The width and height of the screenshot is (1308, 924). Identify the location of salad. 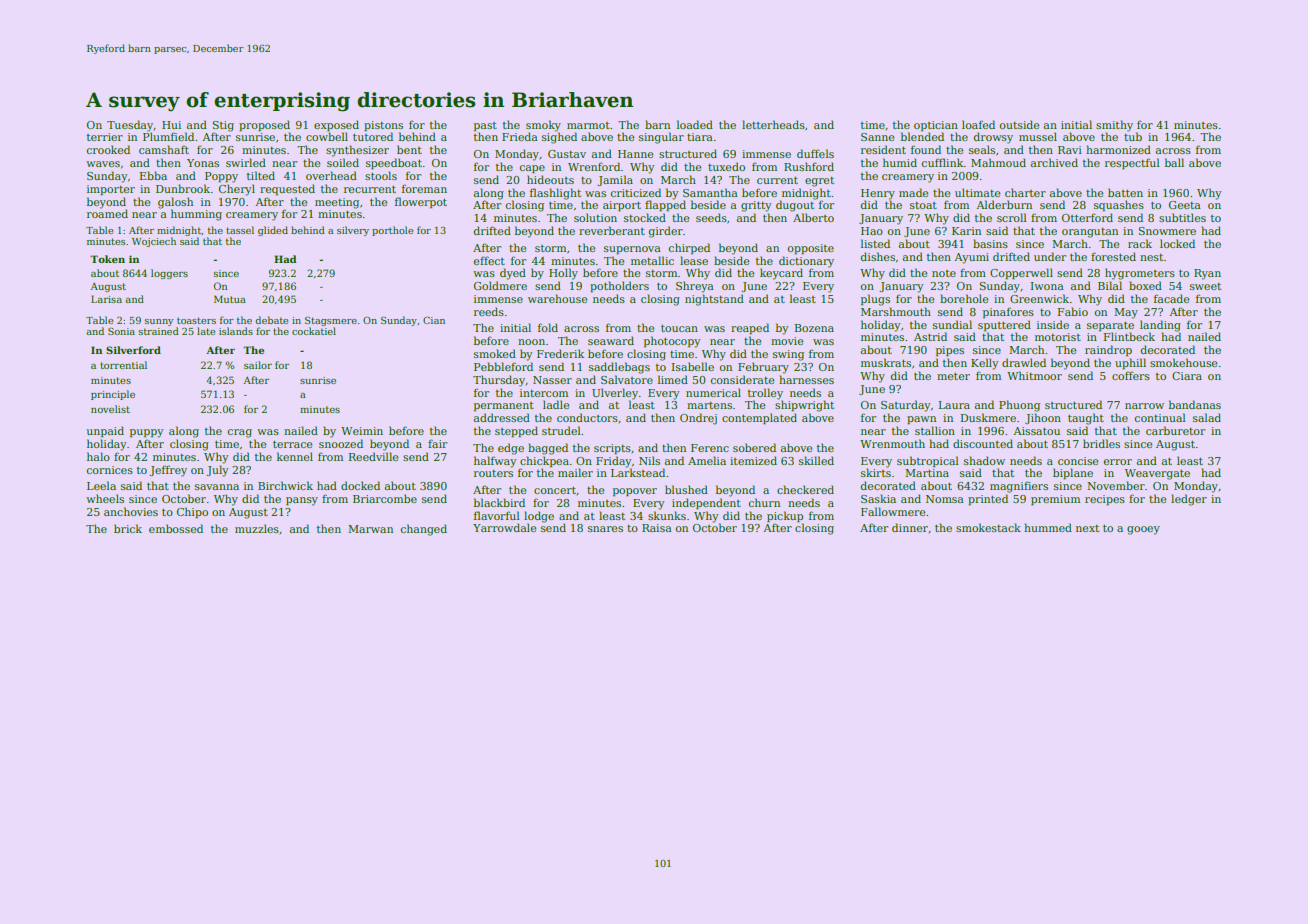
(1207, 417).
